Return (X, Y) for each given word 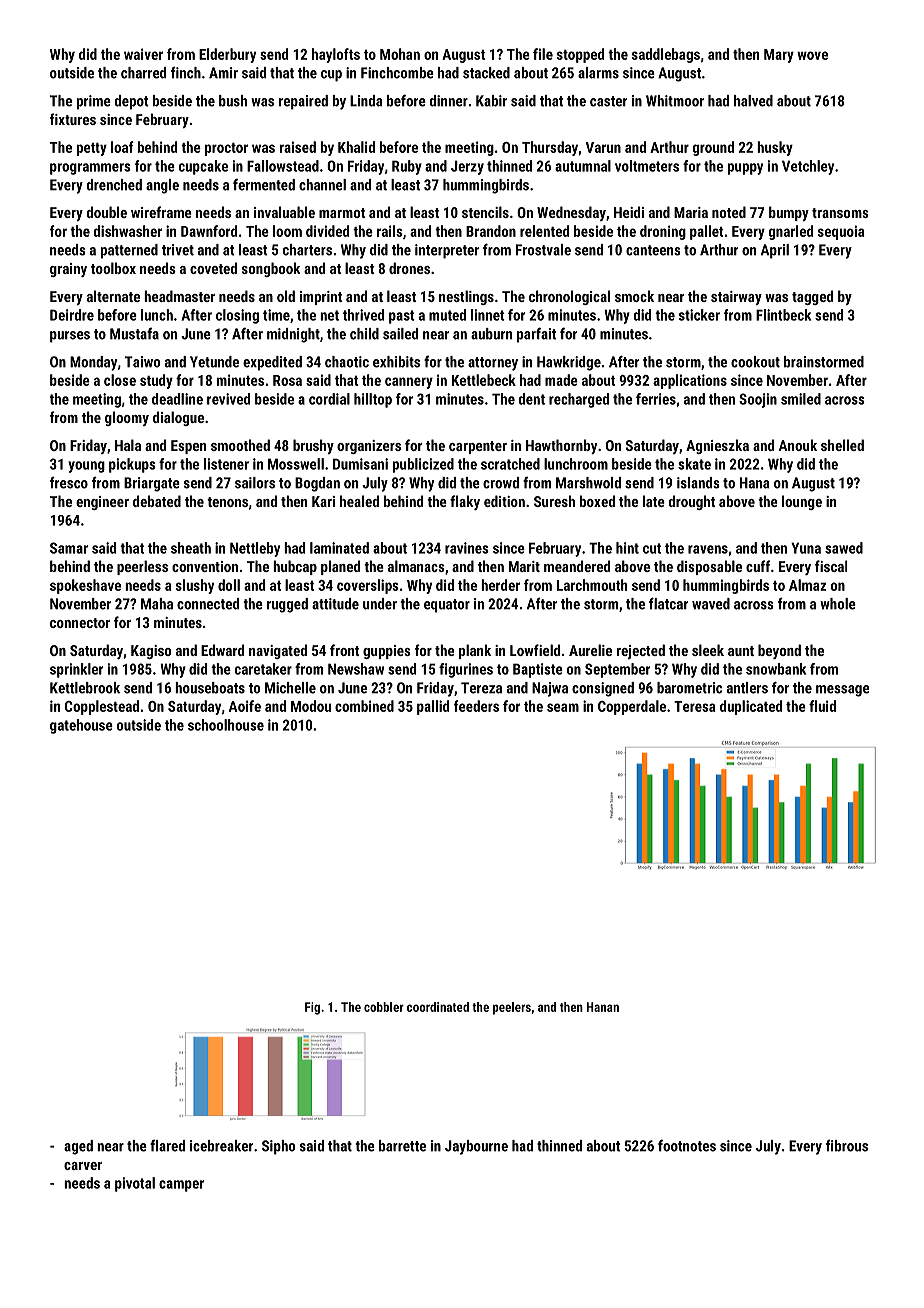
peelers (512, 1008)
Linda (366, 101)
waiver (143, 54)
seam (563, 707)
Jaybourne (476, 1147)
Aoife (245, 706)
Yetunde (214, 362)
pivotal (135, 1184)
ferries (656, 399)
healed (359, 501)
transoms (840, 213)
